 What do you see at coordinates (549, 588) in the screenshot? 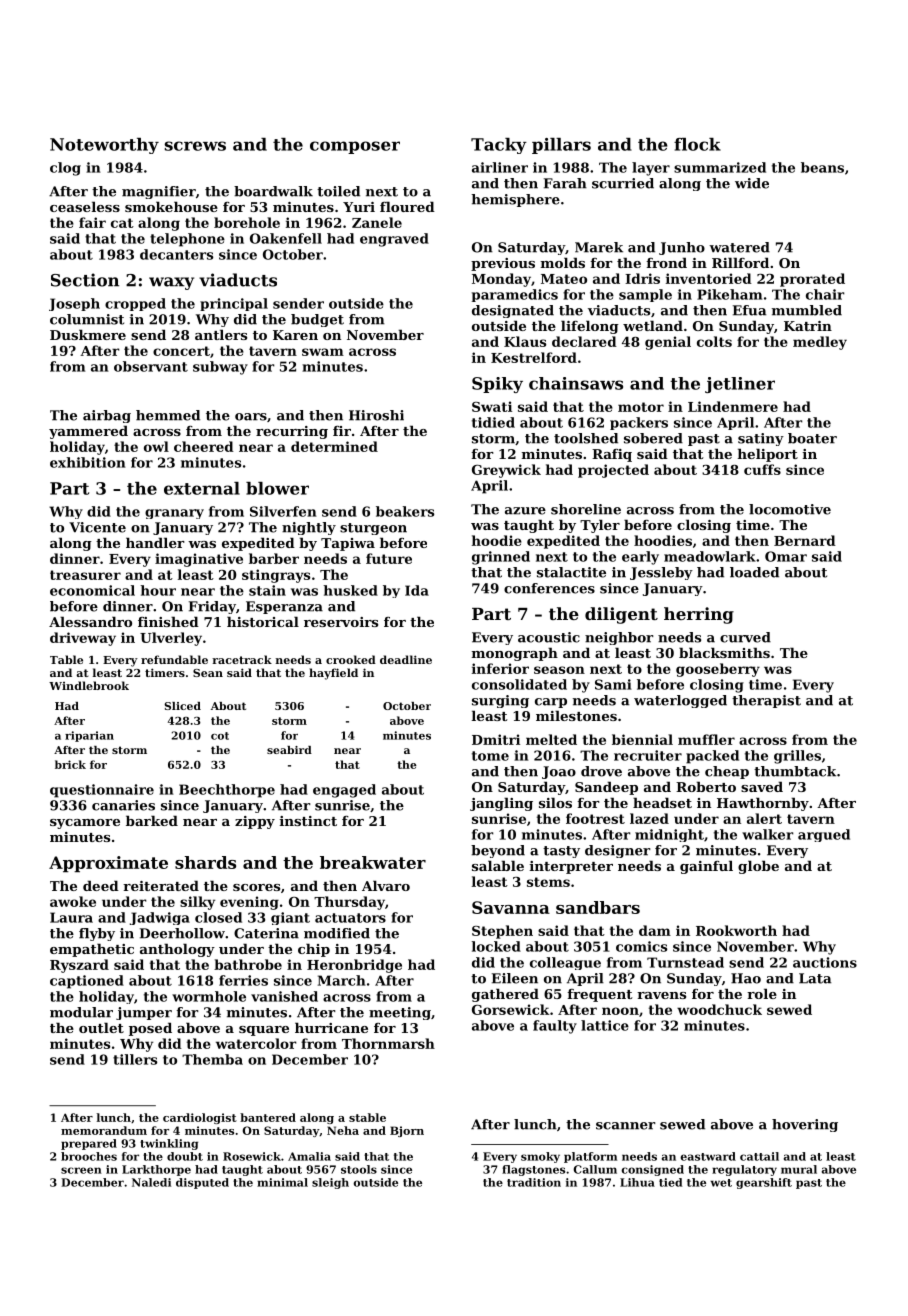
I see `conferences` at bounding box center [549, 588].
